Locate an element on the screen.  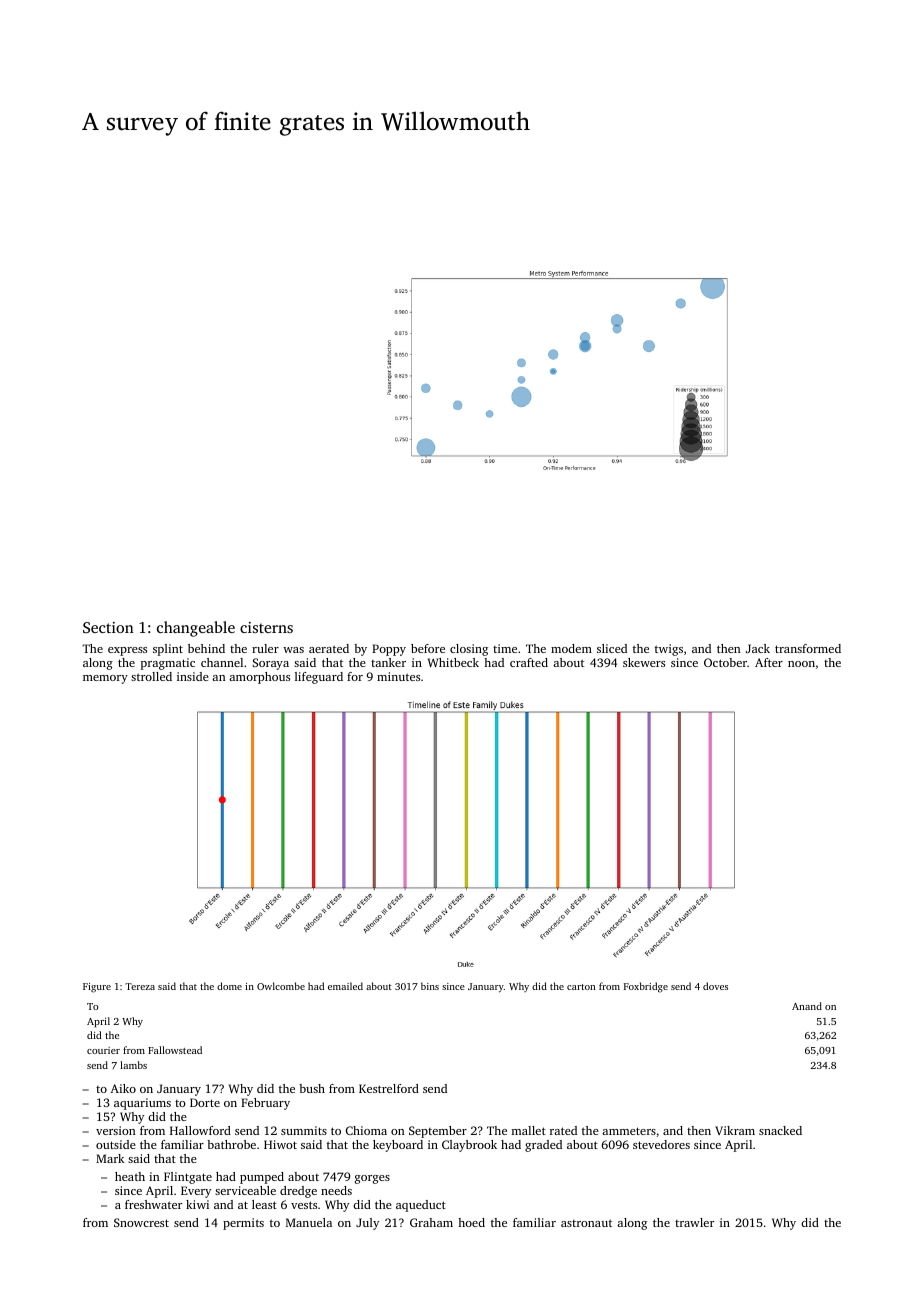
noon is located at coordinates (801, 664).
